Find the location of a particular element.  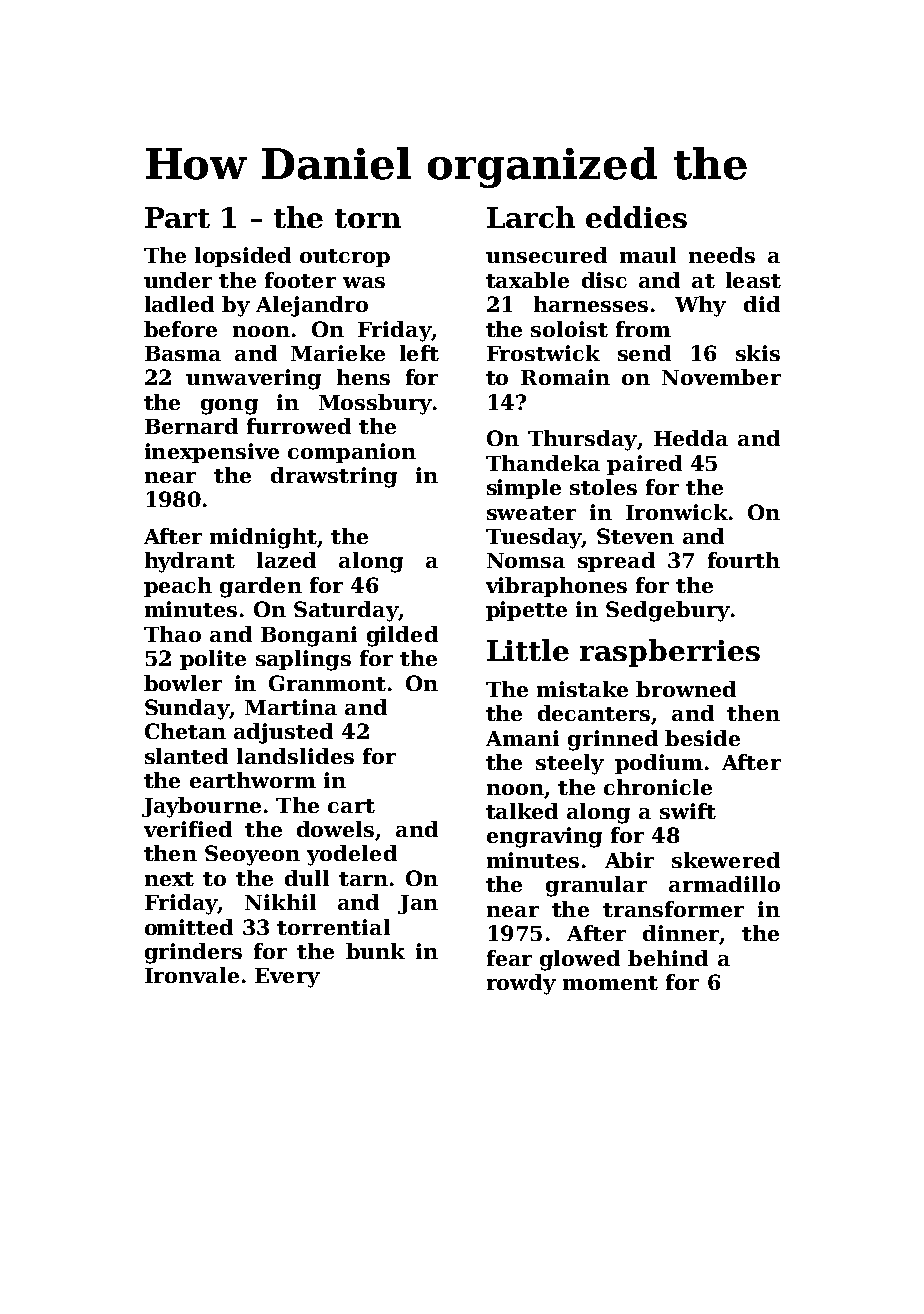

Romain is located at coordinates (565, 377).
